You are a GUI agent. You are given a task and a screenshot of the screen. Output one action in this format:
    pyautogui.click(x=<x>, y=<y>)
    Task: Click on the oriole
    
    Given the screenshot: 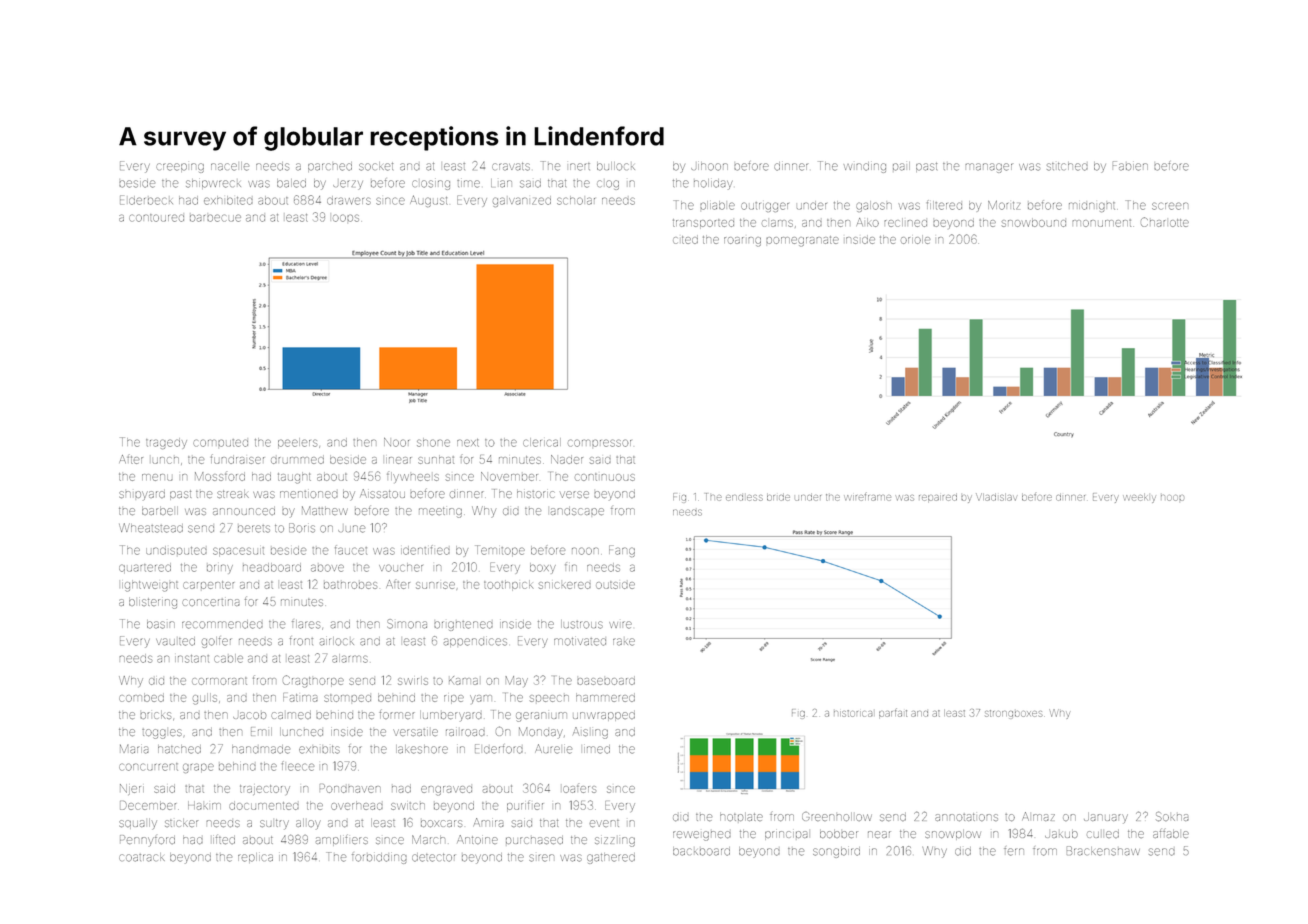 What is the action you would take?
    pyautogui.click(x=915, y=239)
